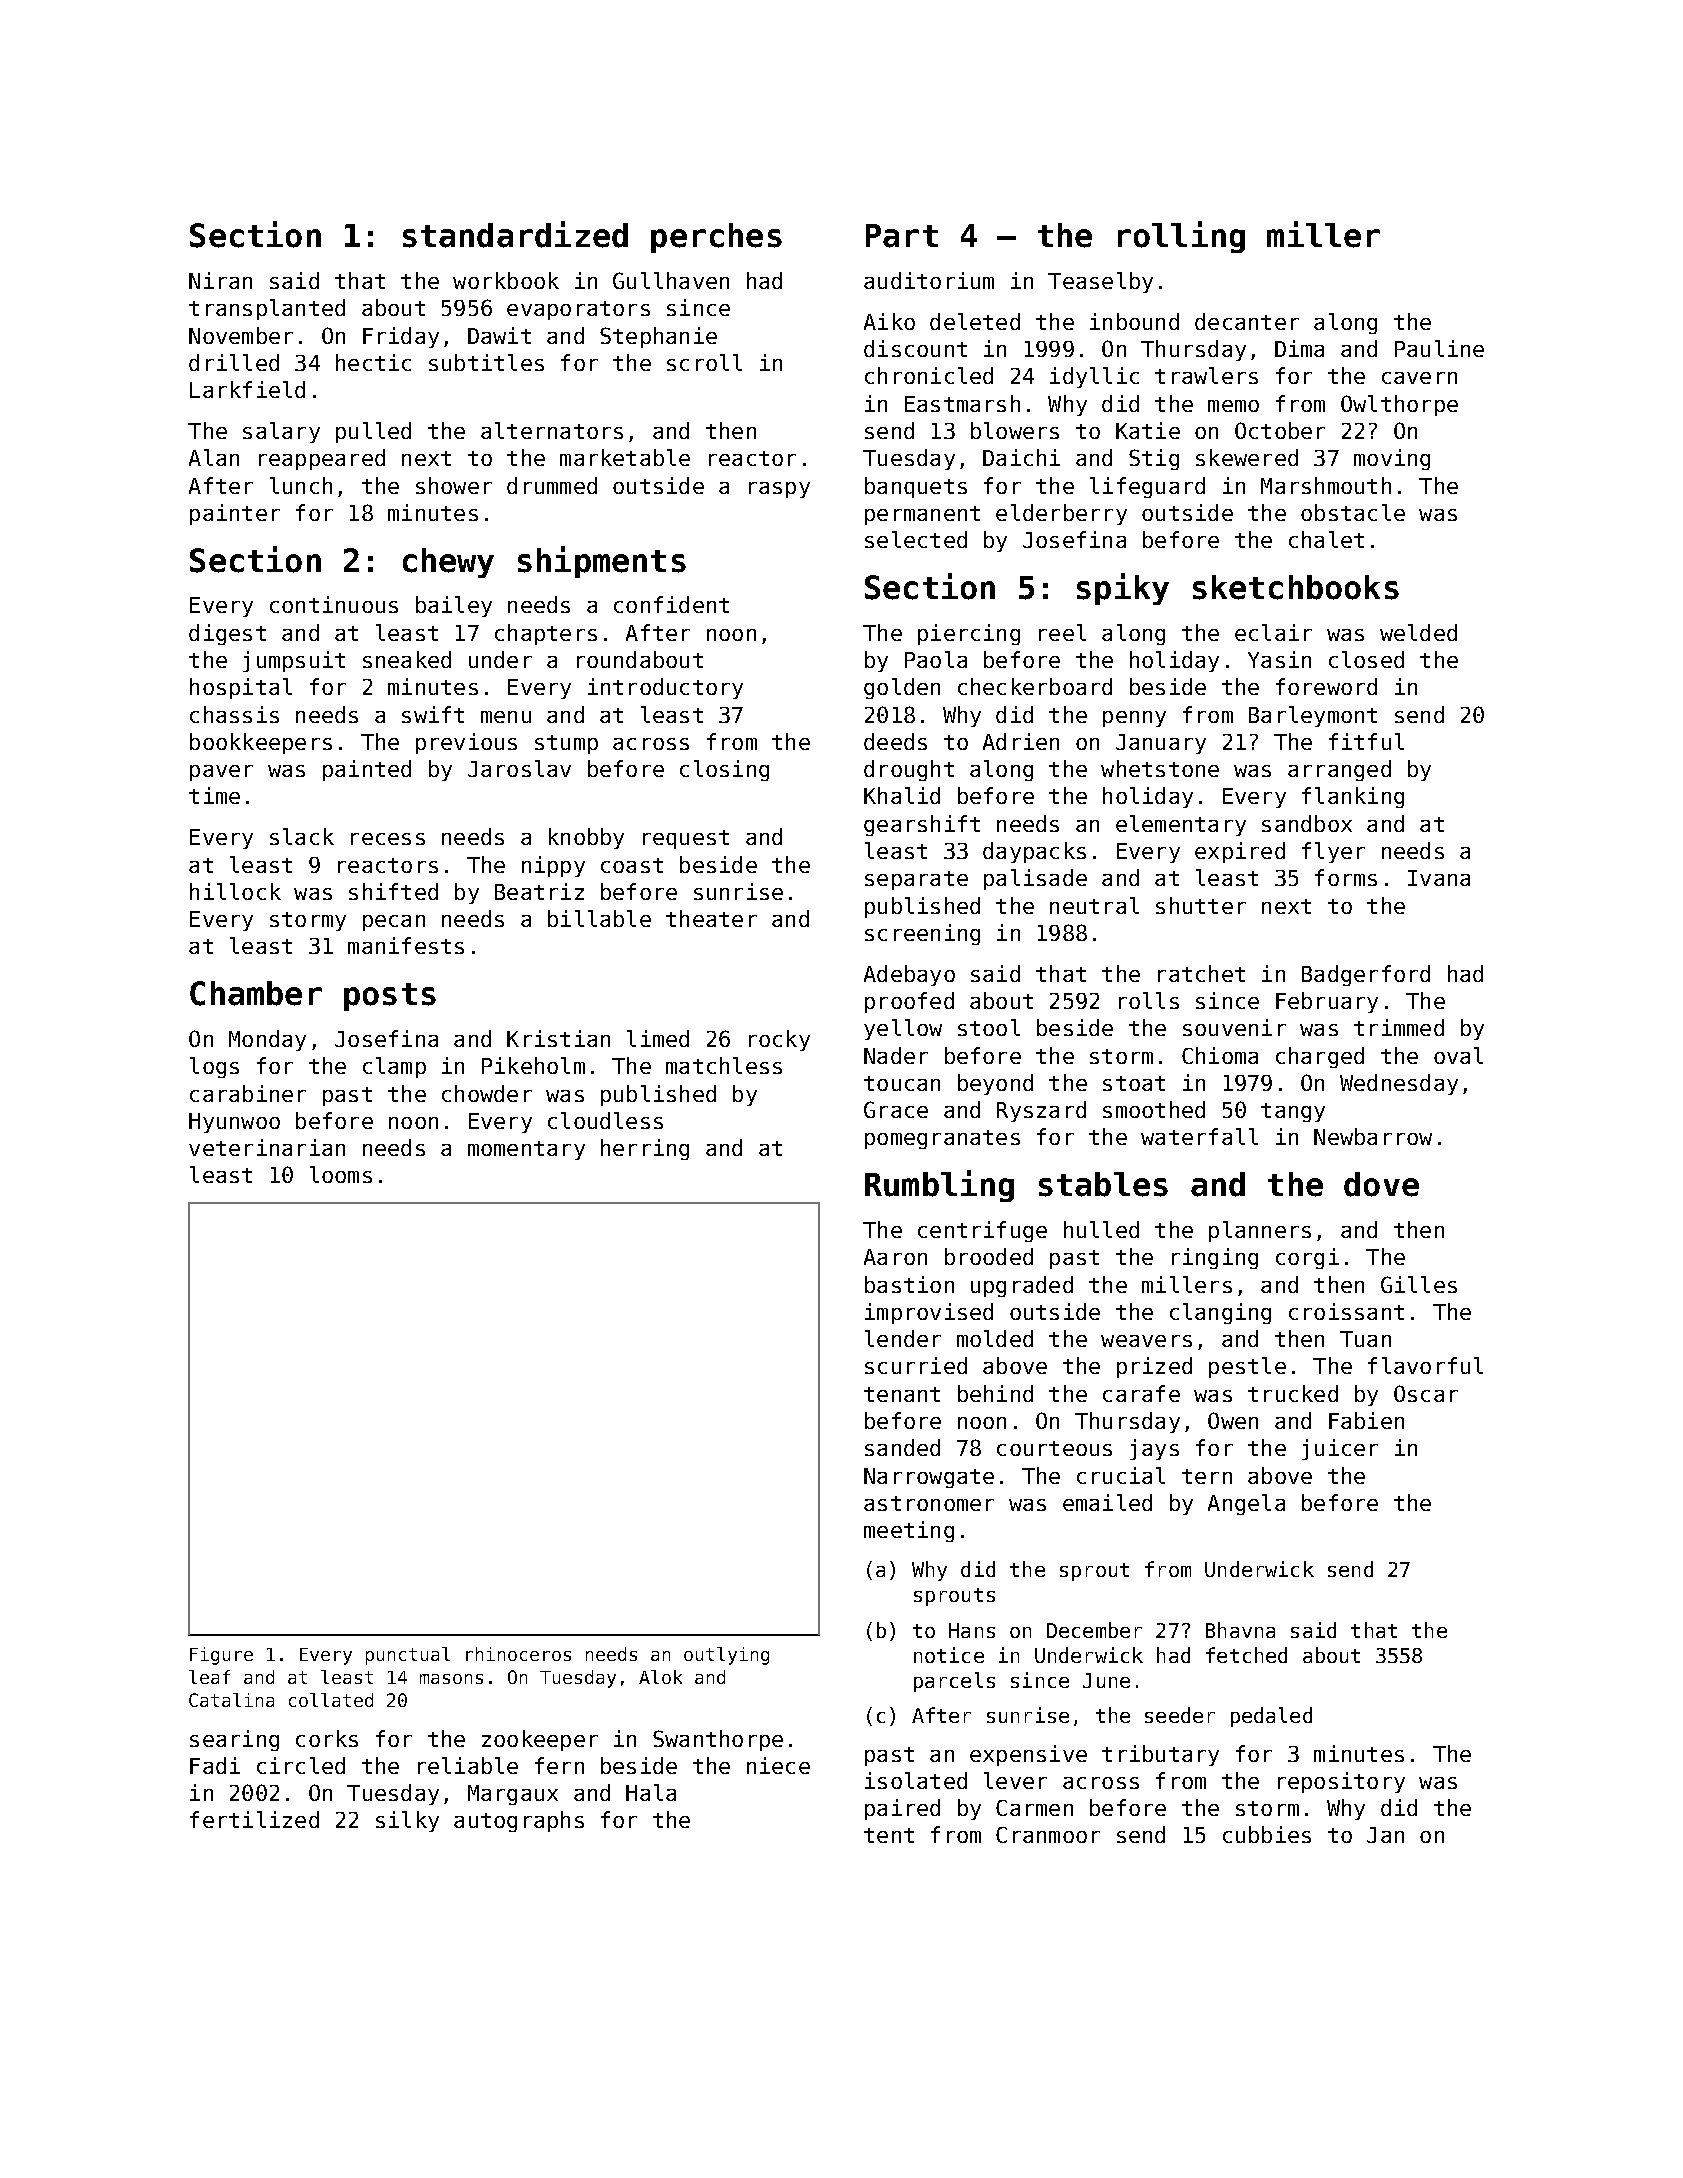 This screenshot has width=1683, height=2178. Describe the element at coordinates (889, 1835) in the screenshot. I see `tent` at that location.
